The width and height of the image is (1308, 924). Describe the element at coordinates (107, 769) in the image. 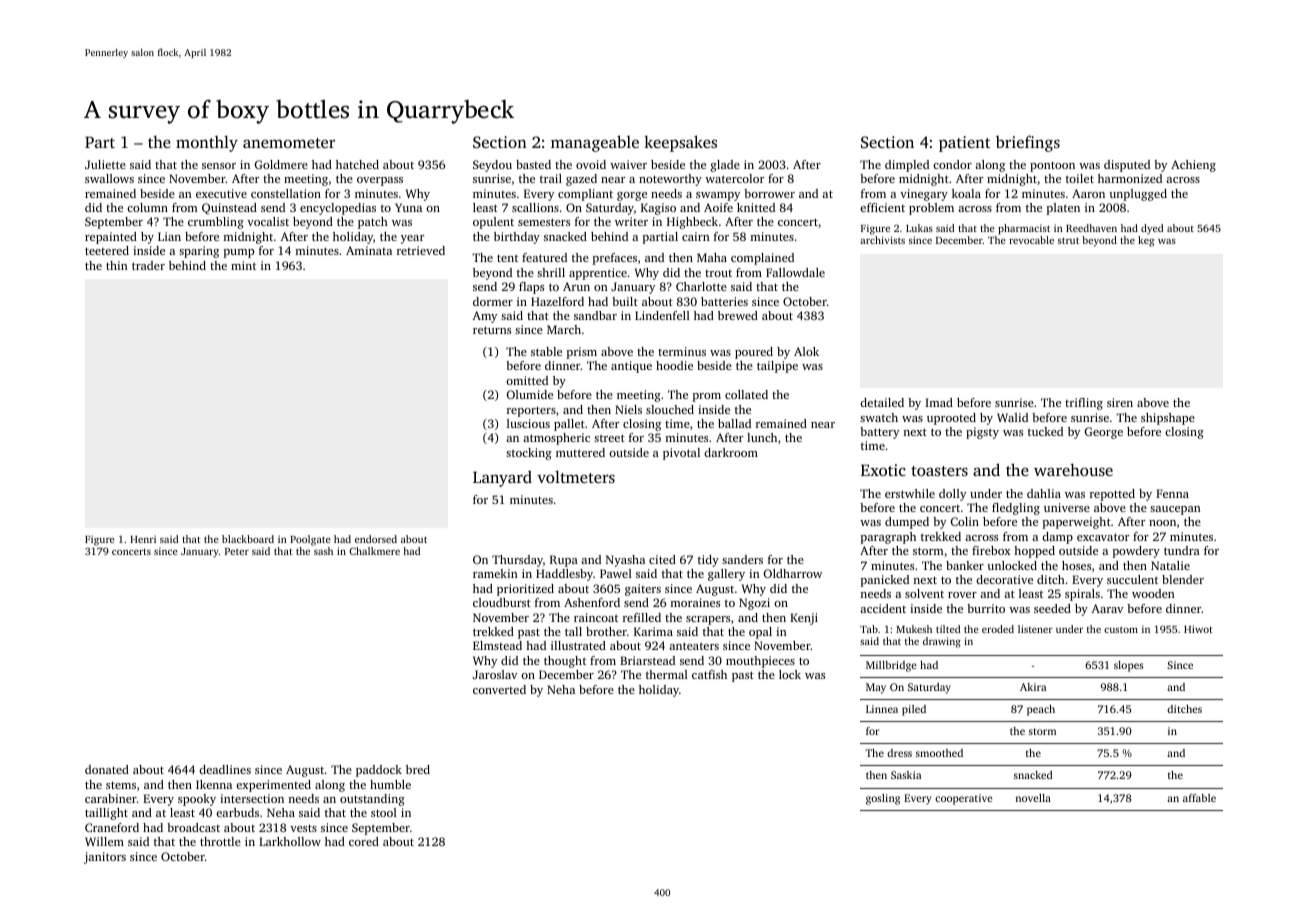

I see `donated` at that location.
